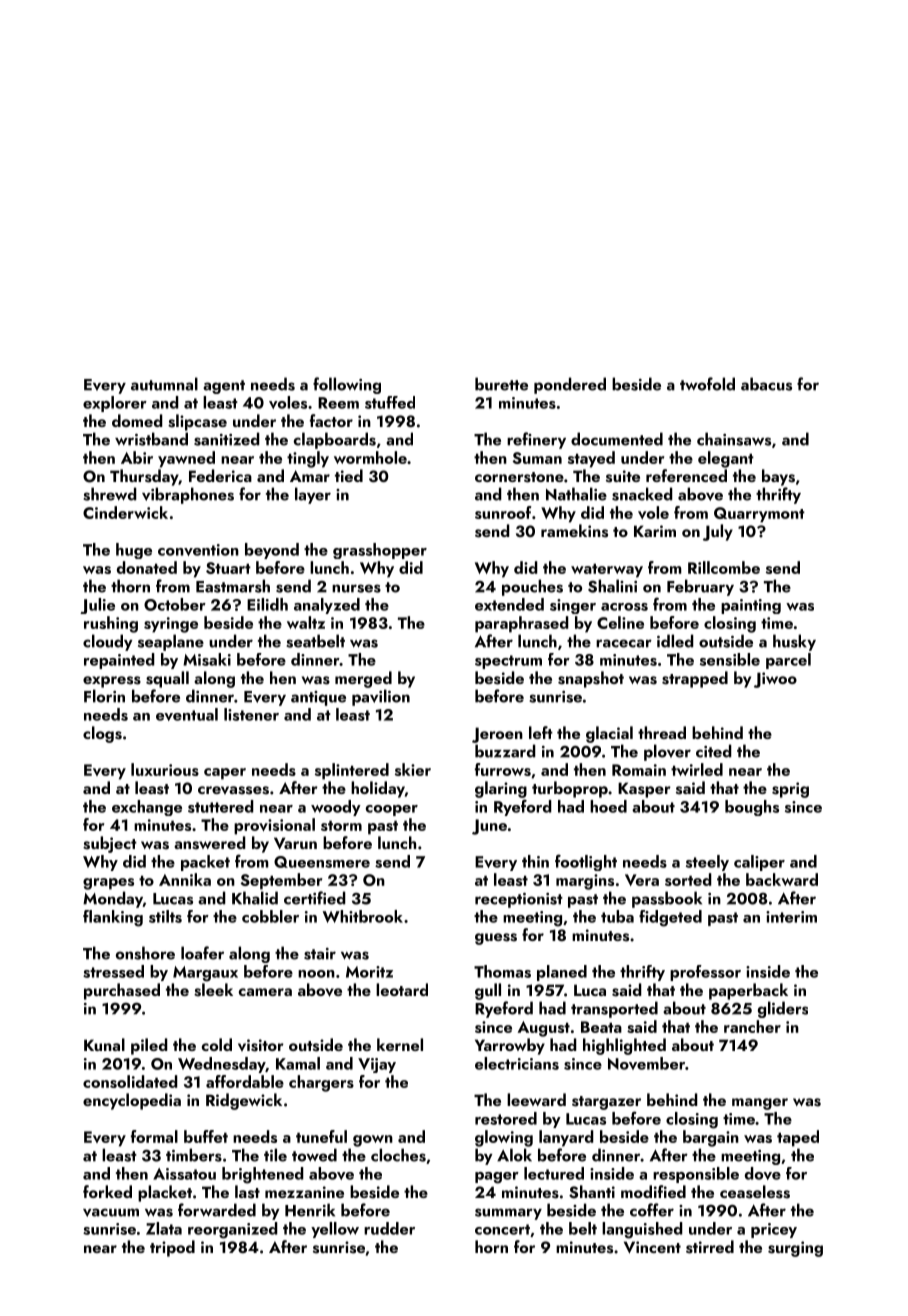 Image resolution: width=908 pixels, height=1316 pixels. I want to click on documented, so click(617, 439).
